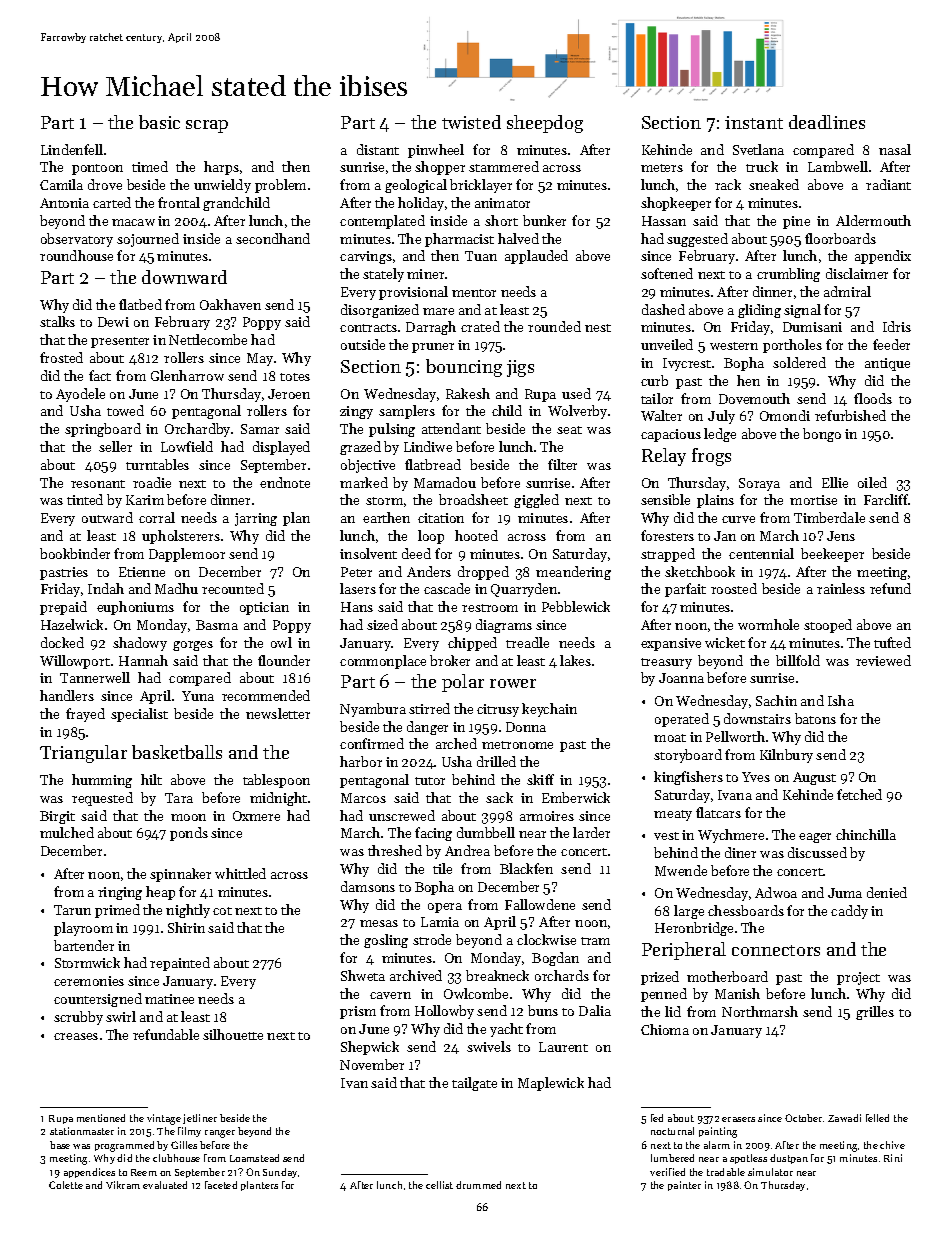  Describe the element at coordinates (159, 122) in the document. I see `basic` at that location.
